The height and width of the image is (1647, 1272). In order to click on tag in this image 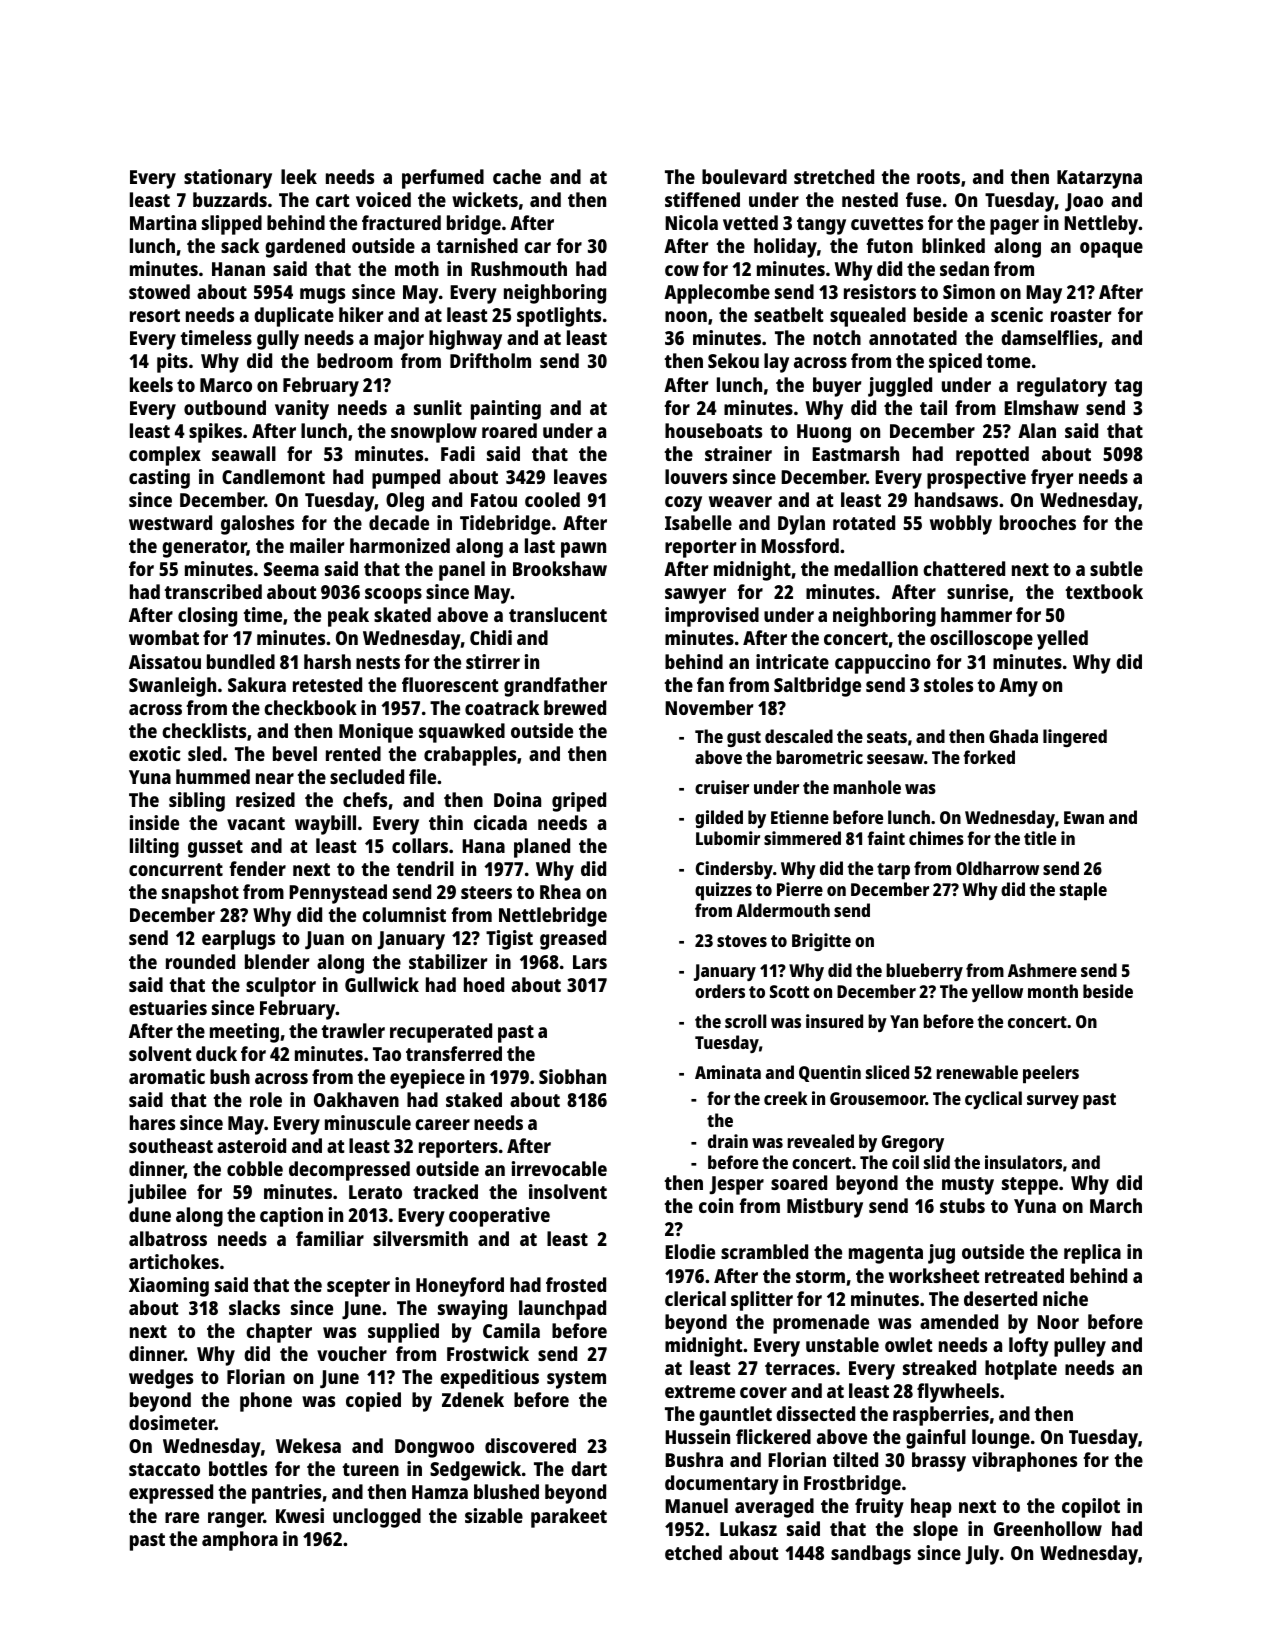, I will do `click(1128, 388)`.
